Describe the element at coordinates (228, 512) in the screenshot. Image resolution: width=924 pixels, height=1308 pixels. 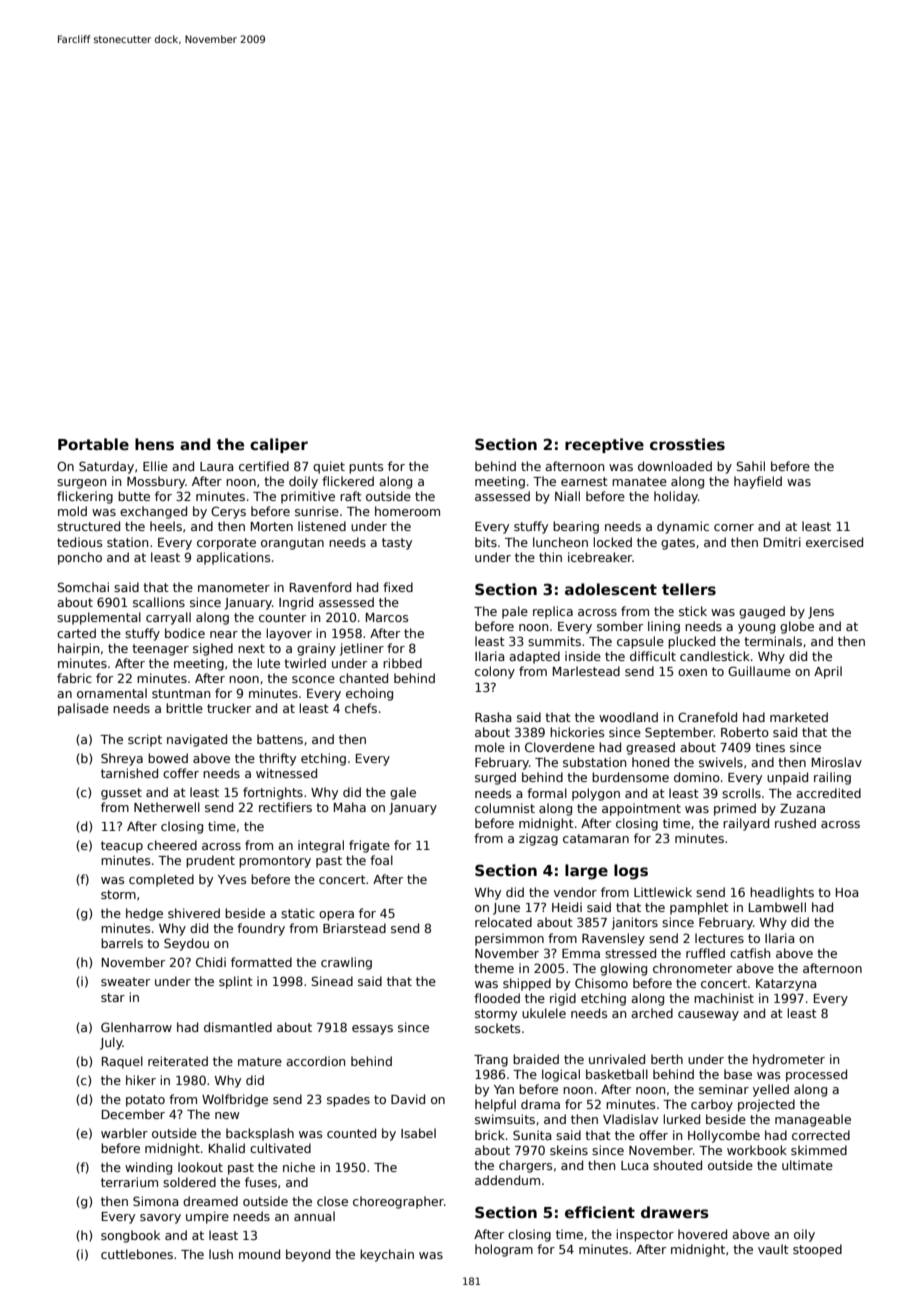
I see `Cerys` at that location.
